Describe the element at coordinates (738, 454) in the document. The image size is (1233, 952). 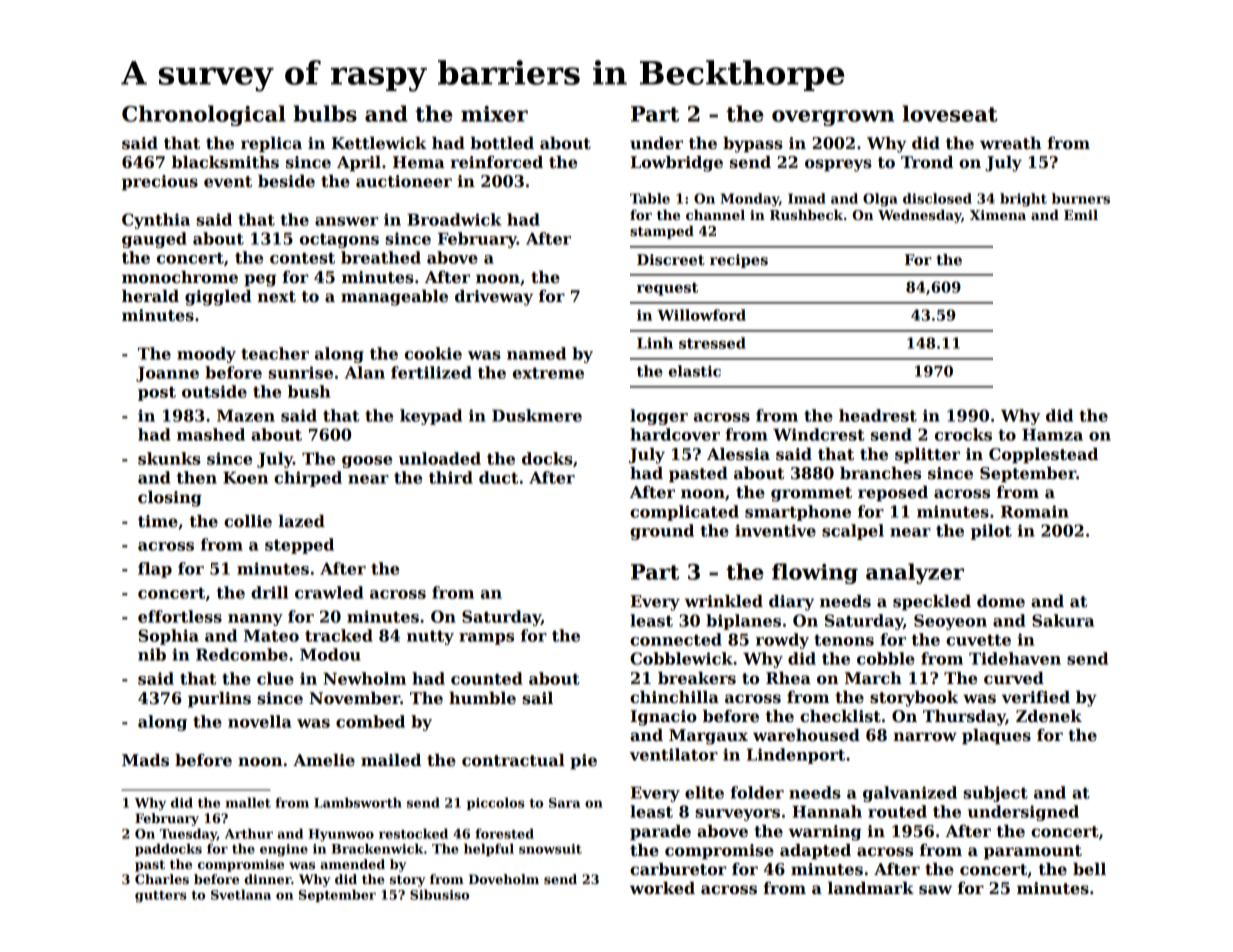
I see `Alessia` at that location.
